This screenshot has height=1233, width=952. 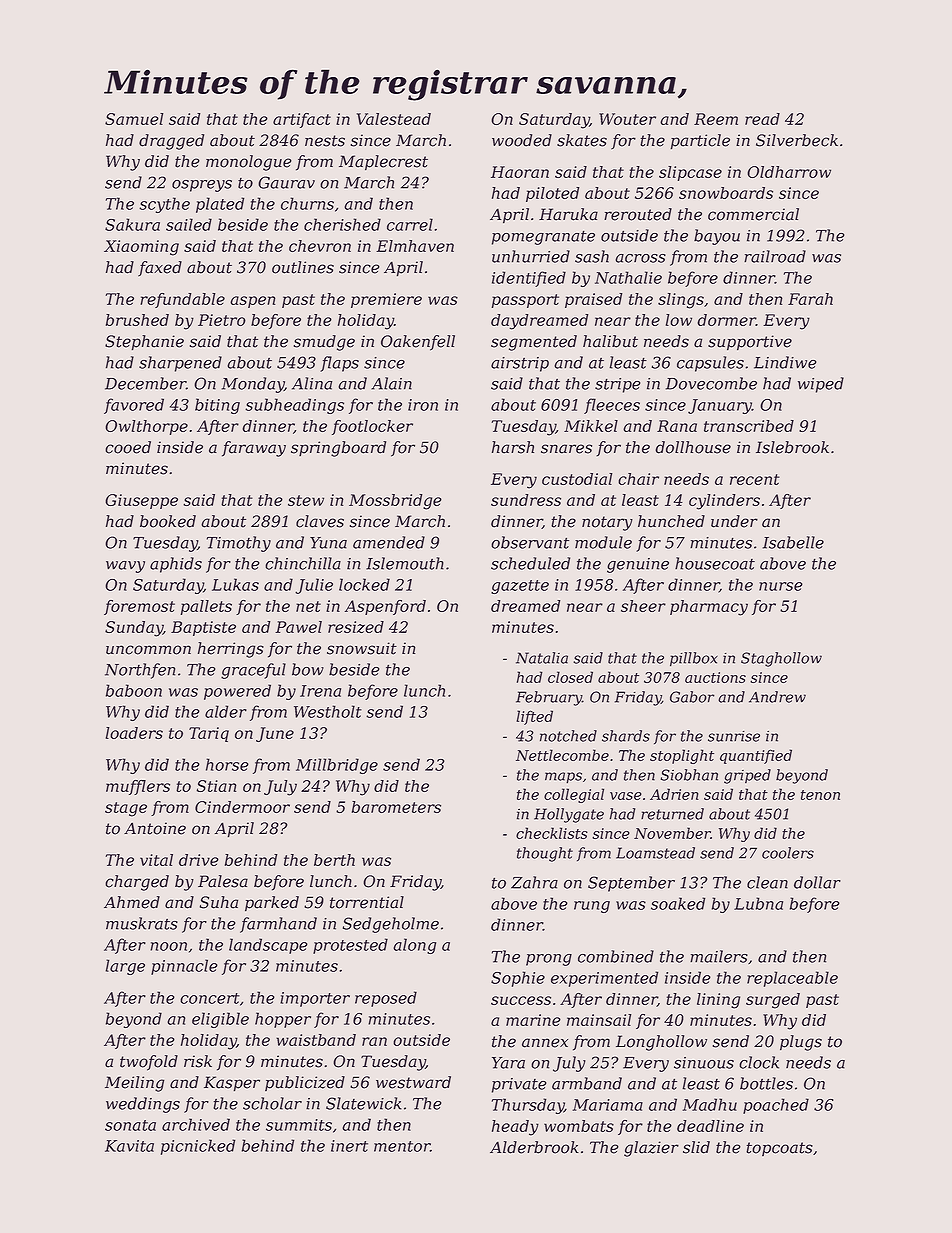 I want to click on Pietro, so click(x=222, y=320).
